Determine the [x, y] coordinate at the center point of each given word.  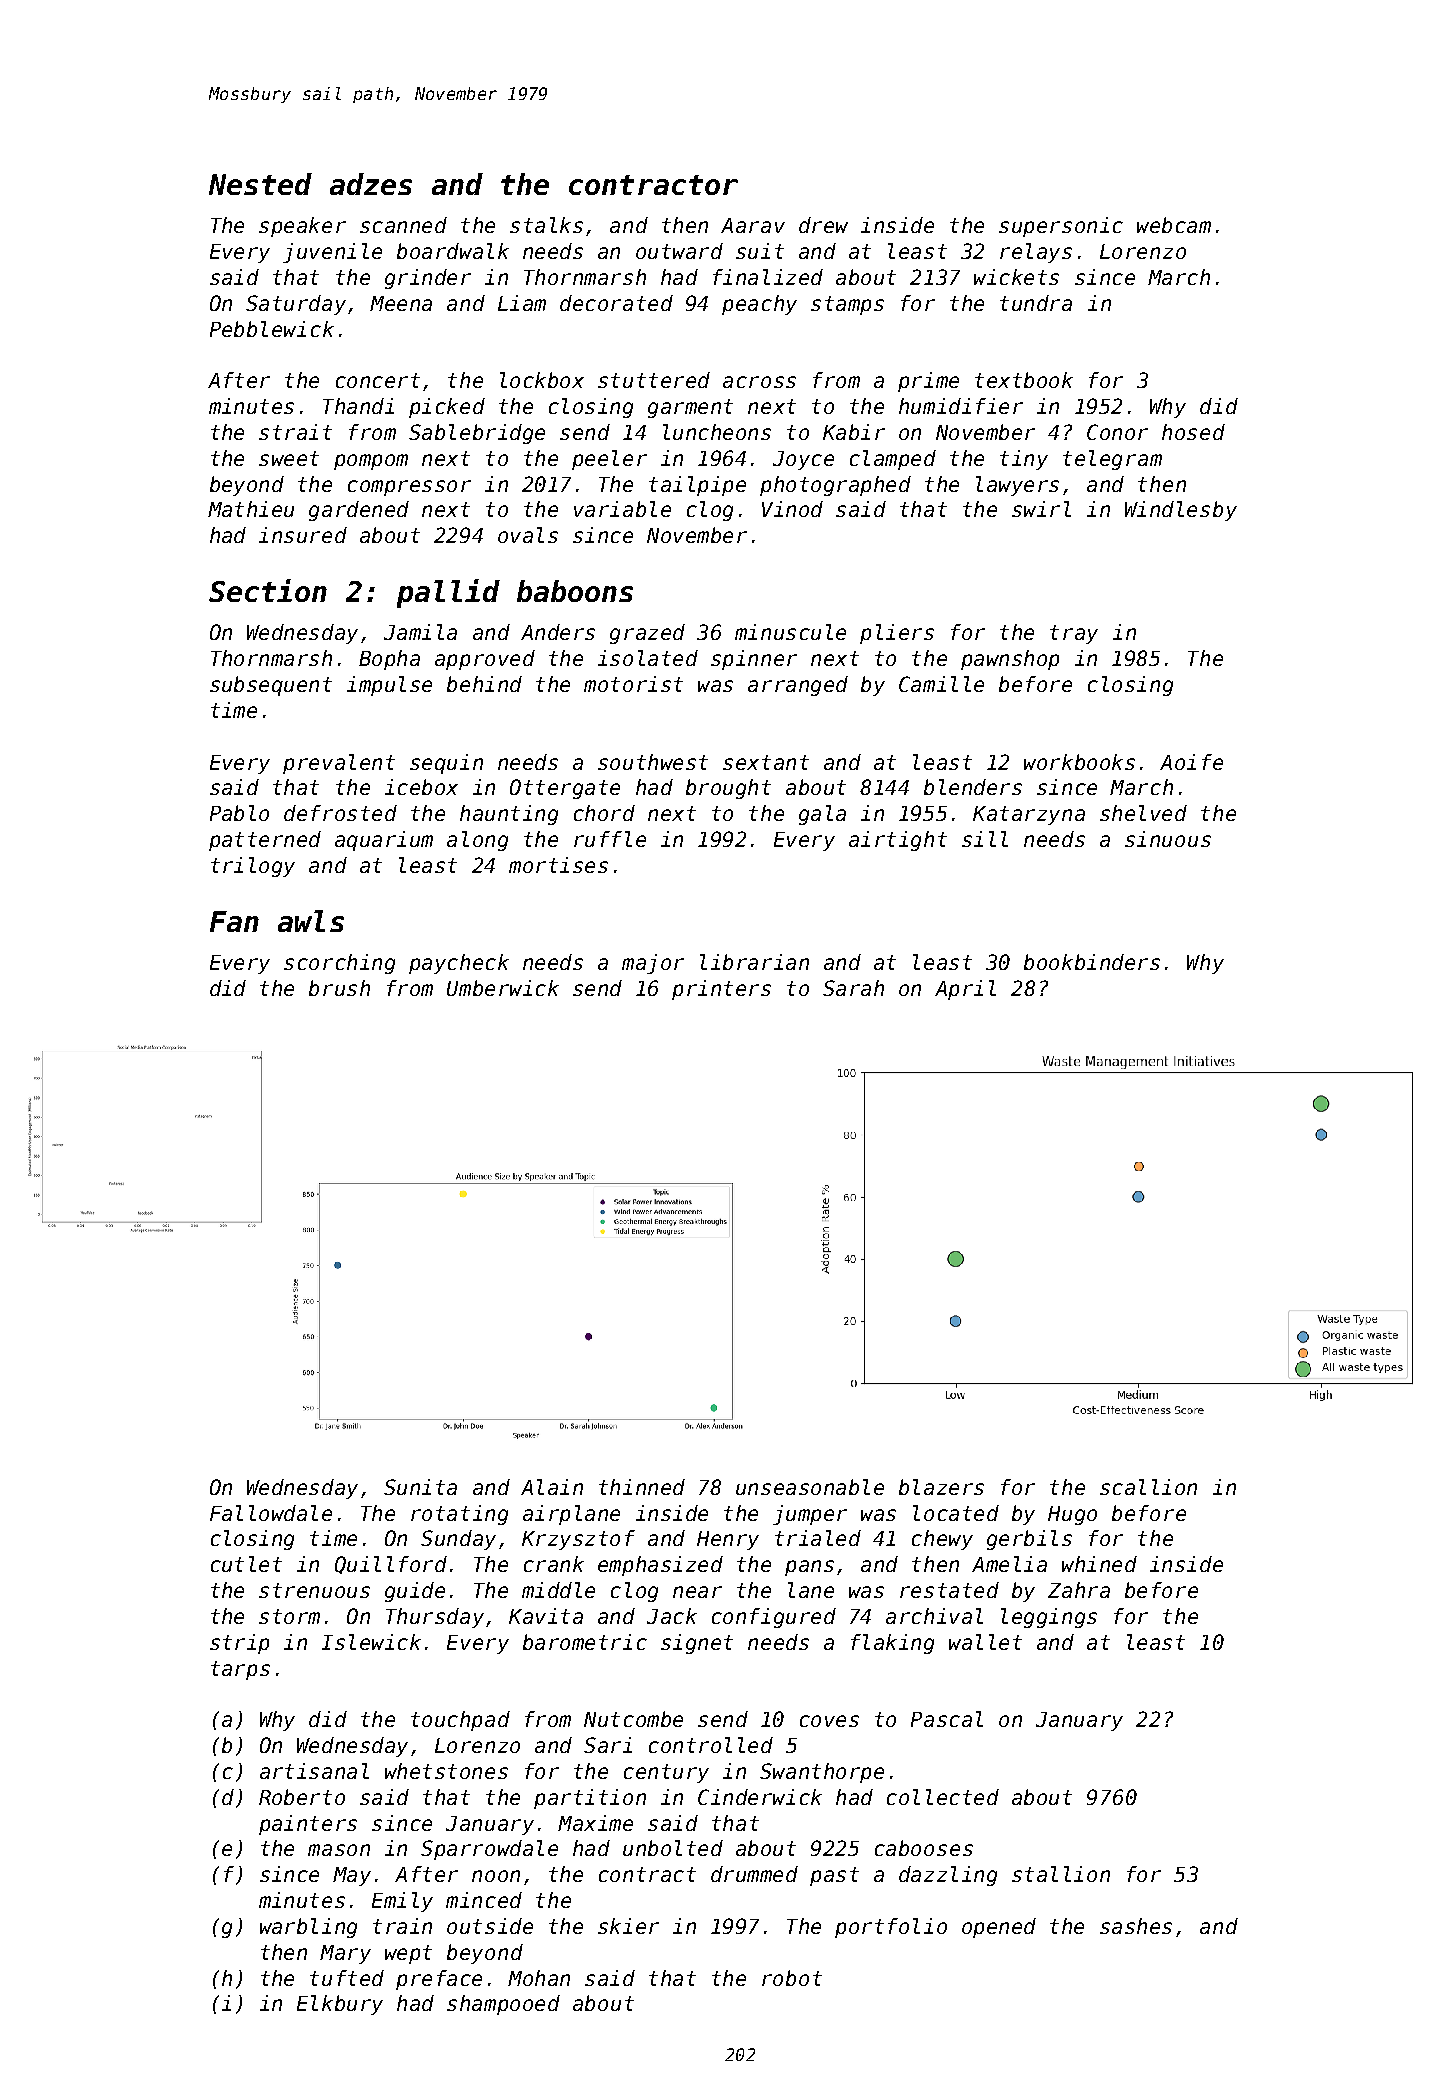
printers [721, 990]
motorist [633, 684]
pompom [371, 462]
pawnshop [1010, 660]
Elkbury [340, 2005]
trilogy [253, 867]
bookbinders [1092, 962]
